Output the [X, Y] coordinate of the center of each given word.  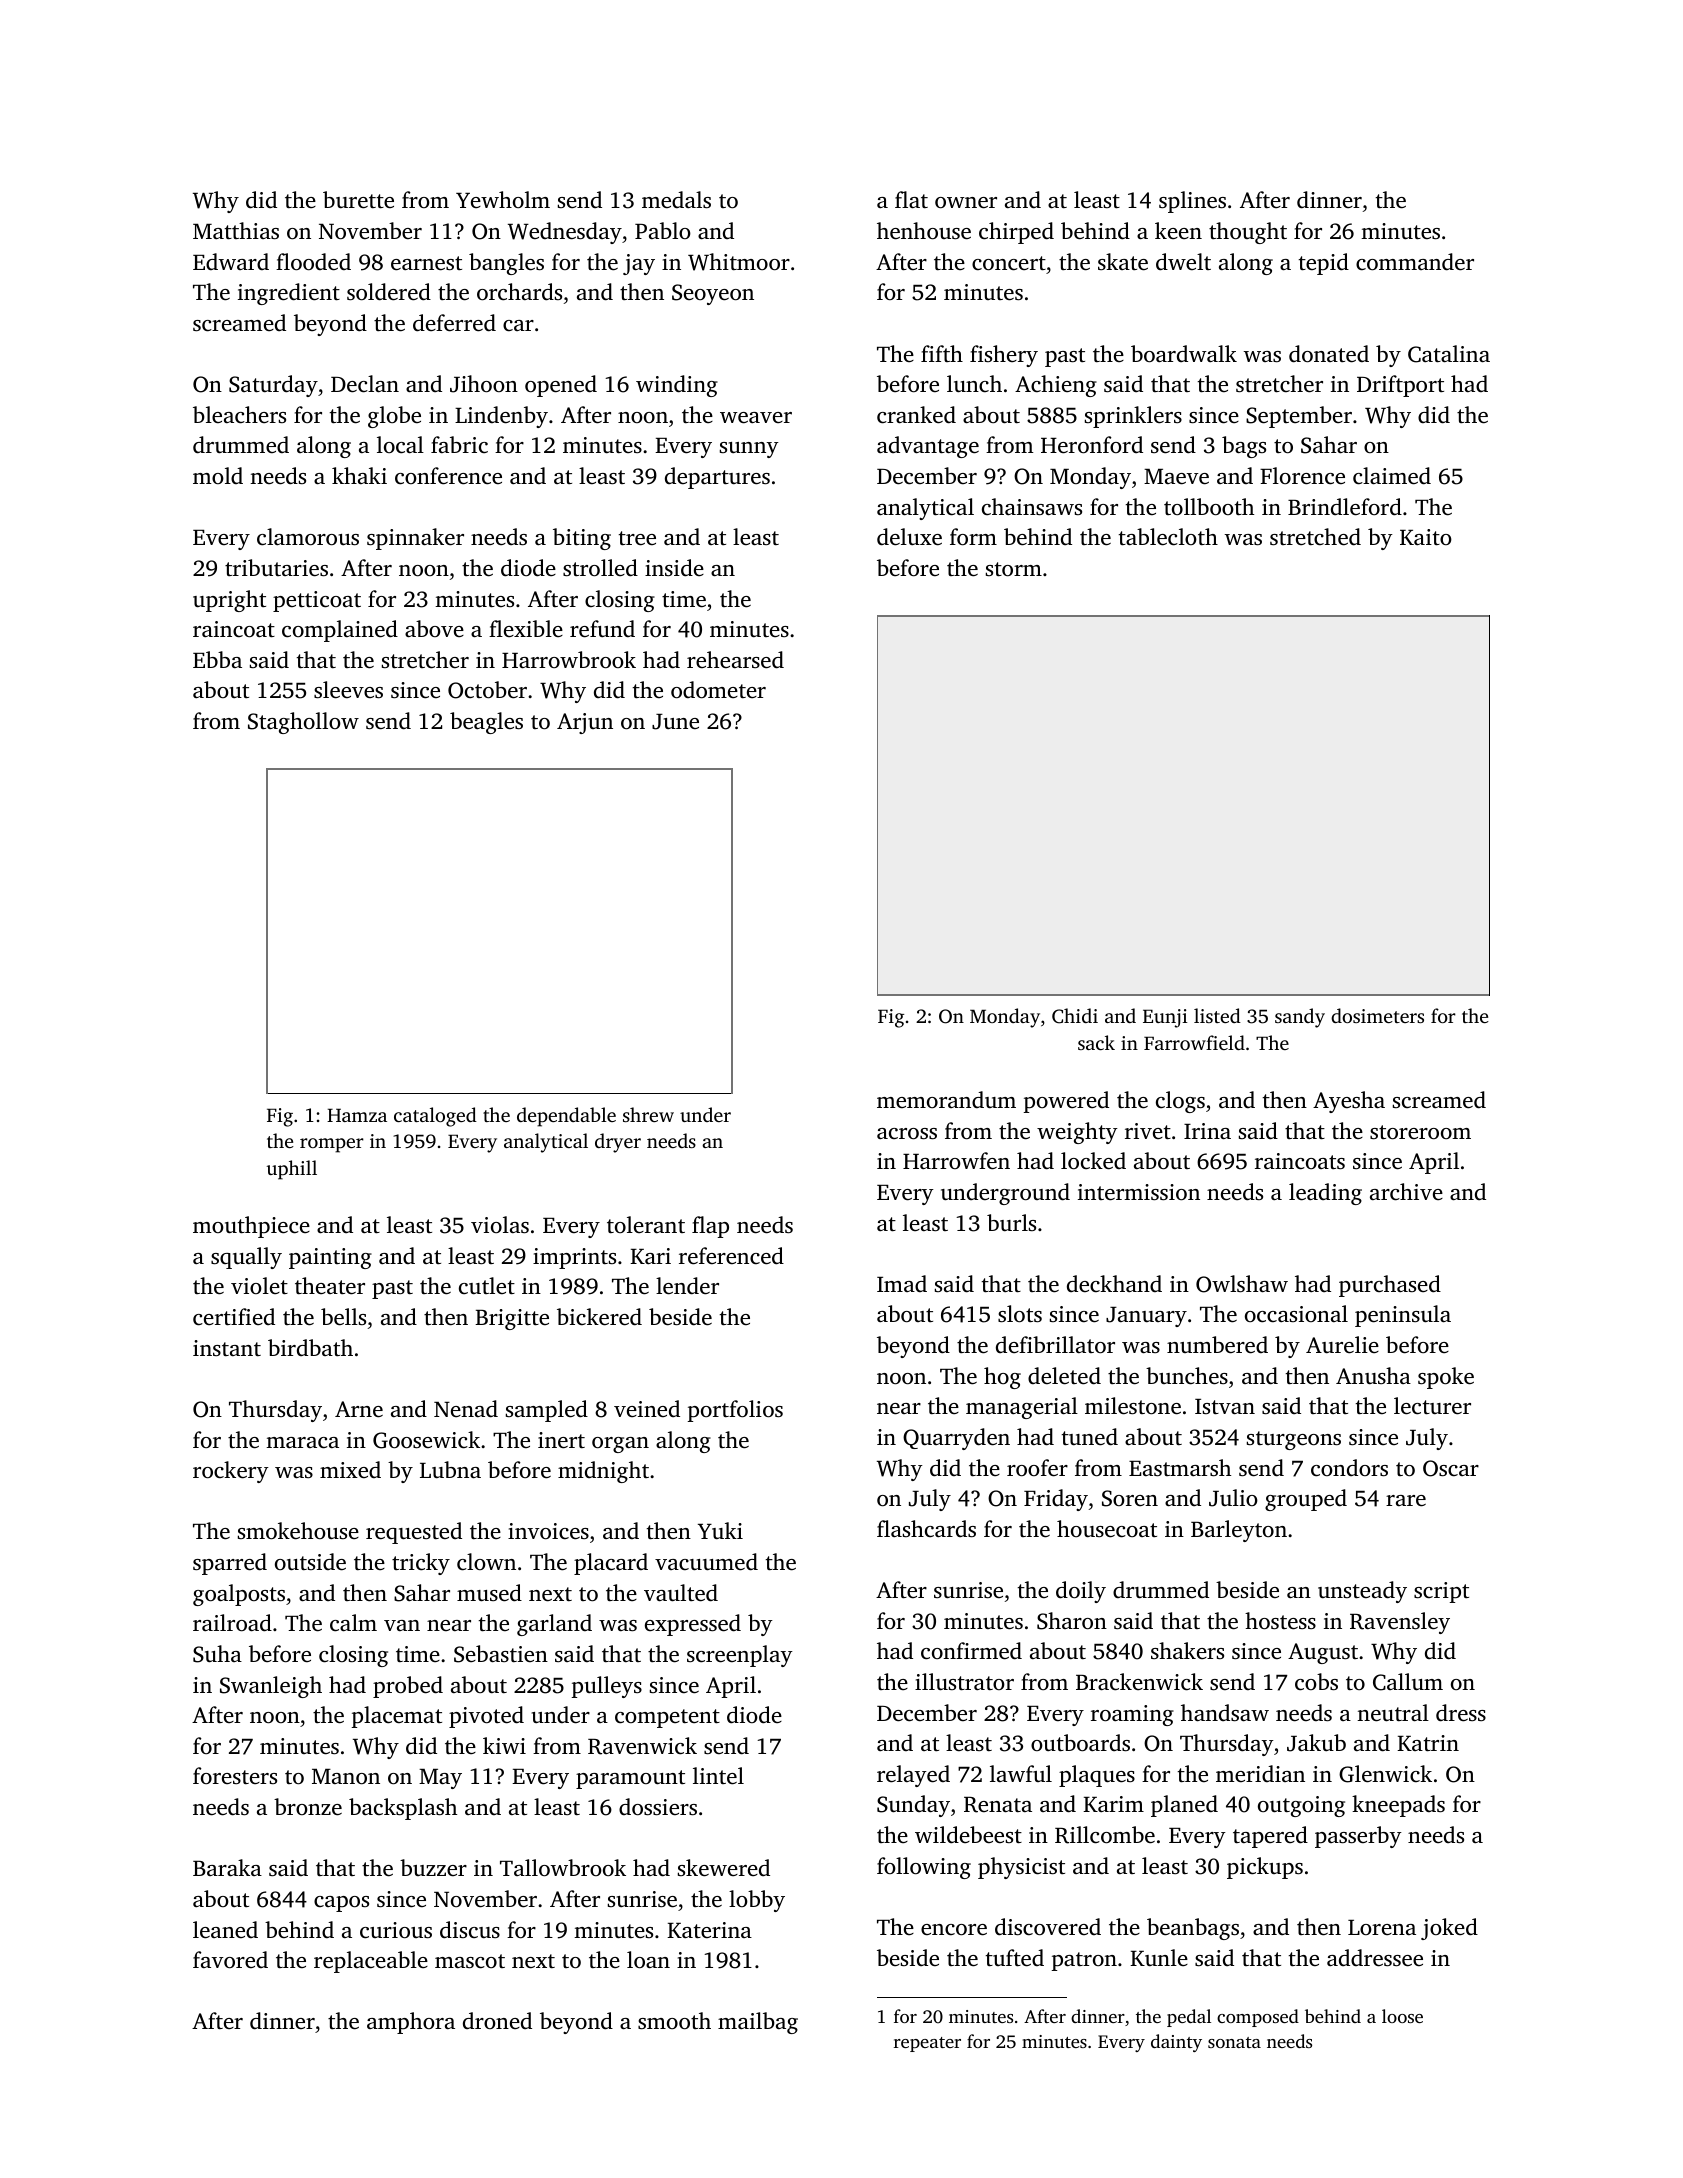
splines [1192, 202]
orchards [519, 292]
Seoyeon [713, 294]
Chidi [1075, 1016]
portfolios [735, 1411]
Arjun [585, 723]
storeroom [1420, 1132]
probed [408, 1687]
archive [1406, 1192]
